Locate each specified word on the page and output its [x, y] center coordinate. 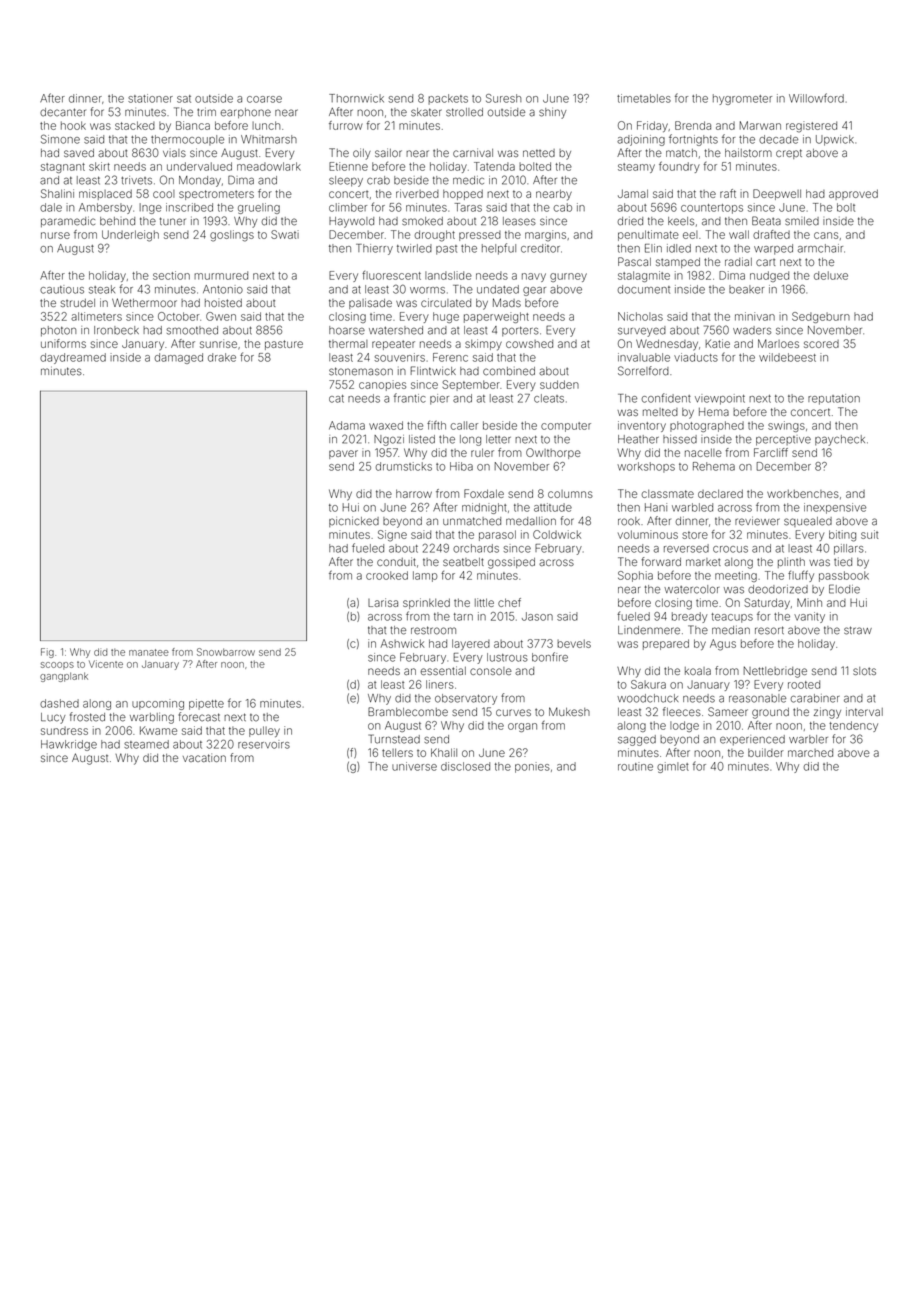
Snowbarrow [226, 652]
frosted [87, 717]
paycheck [840, 440]
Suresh [504, 98]
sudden [559, 384]
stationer [150, 98]
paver [343, 454]
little [484, 602]
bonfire [550, 657]
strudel [78, 303]
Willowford [816, 98]
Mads [507, 302]
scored [821, 344]
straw [858, 630]
